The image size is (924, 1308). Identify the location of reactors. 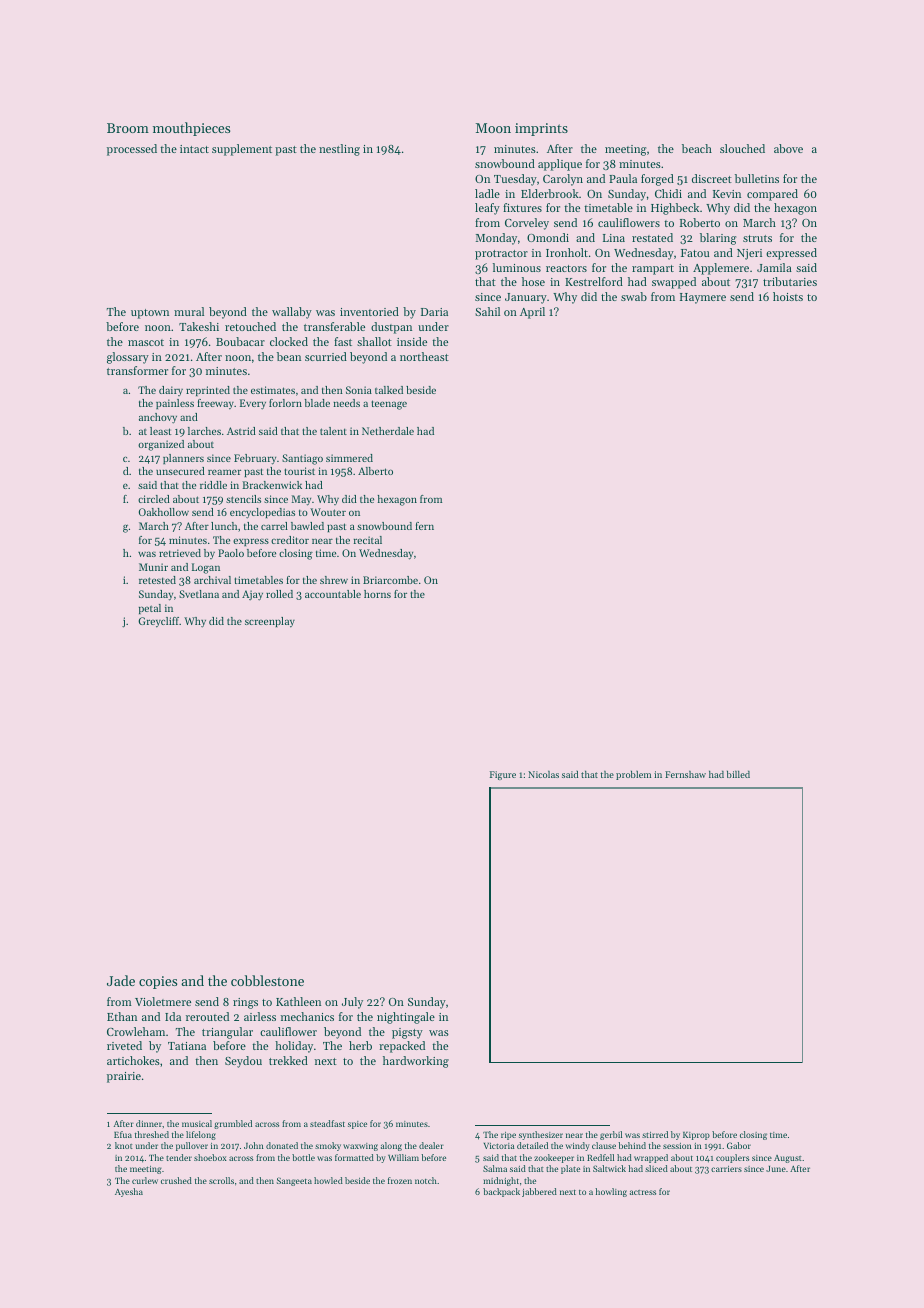
(566, 268).
